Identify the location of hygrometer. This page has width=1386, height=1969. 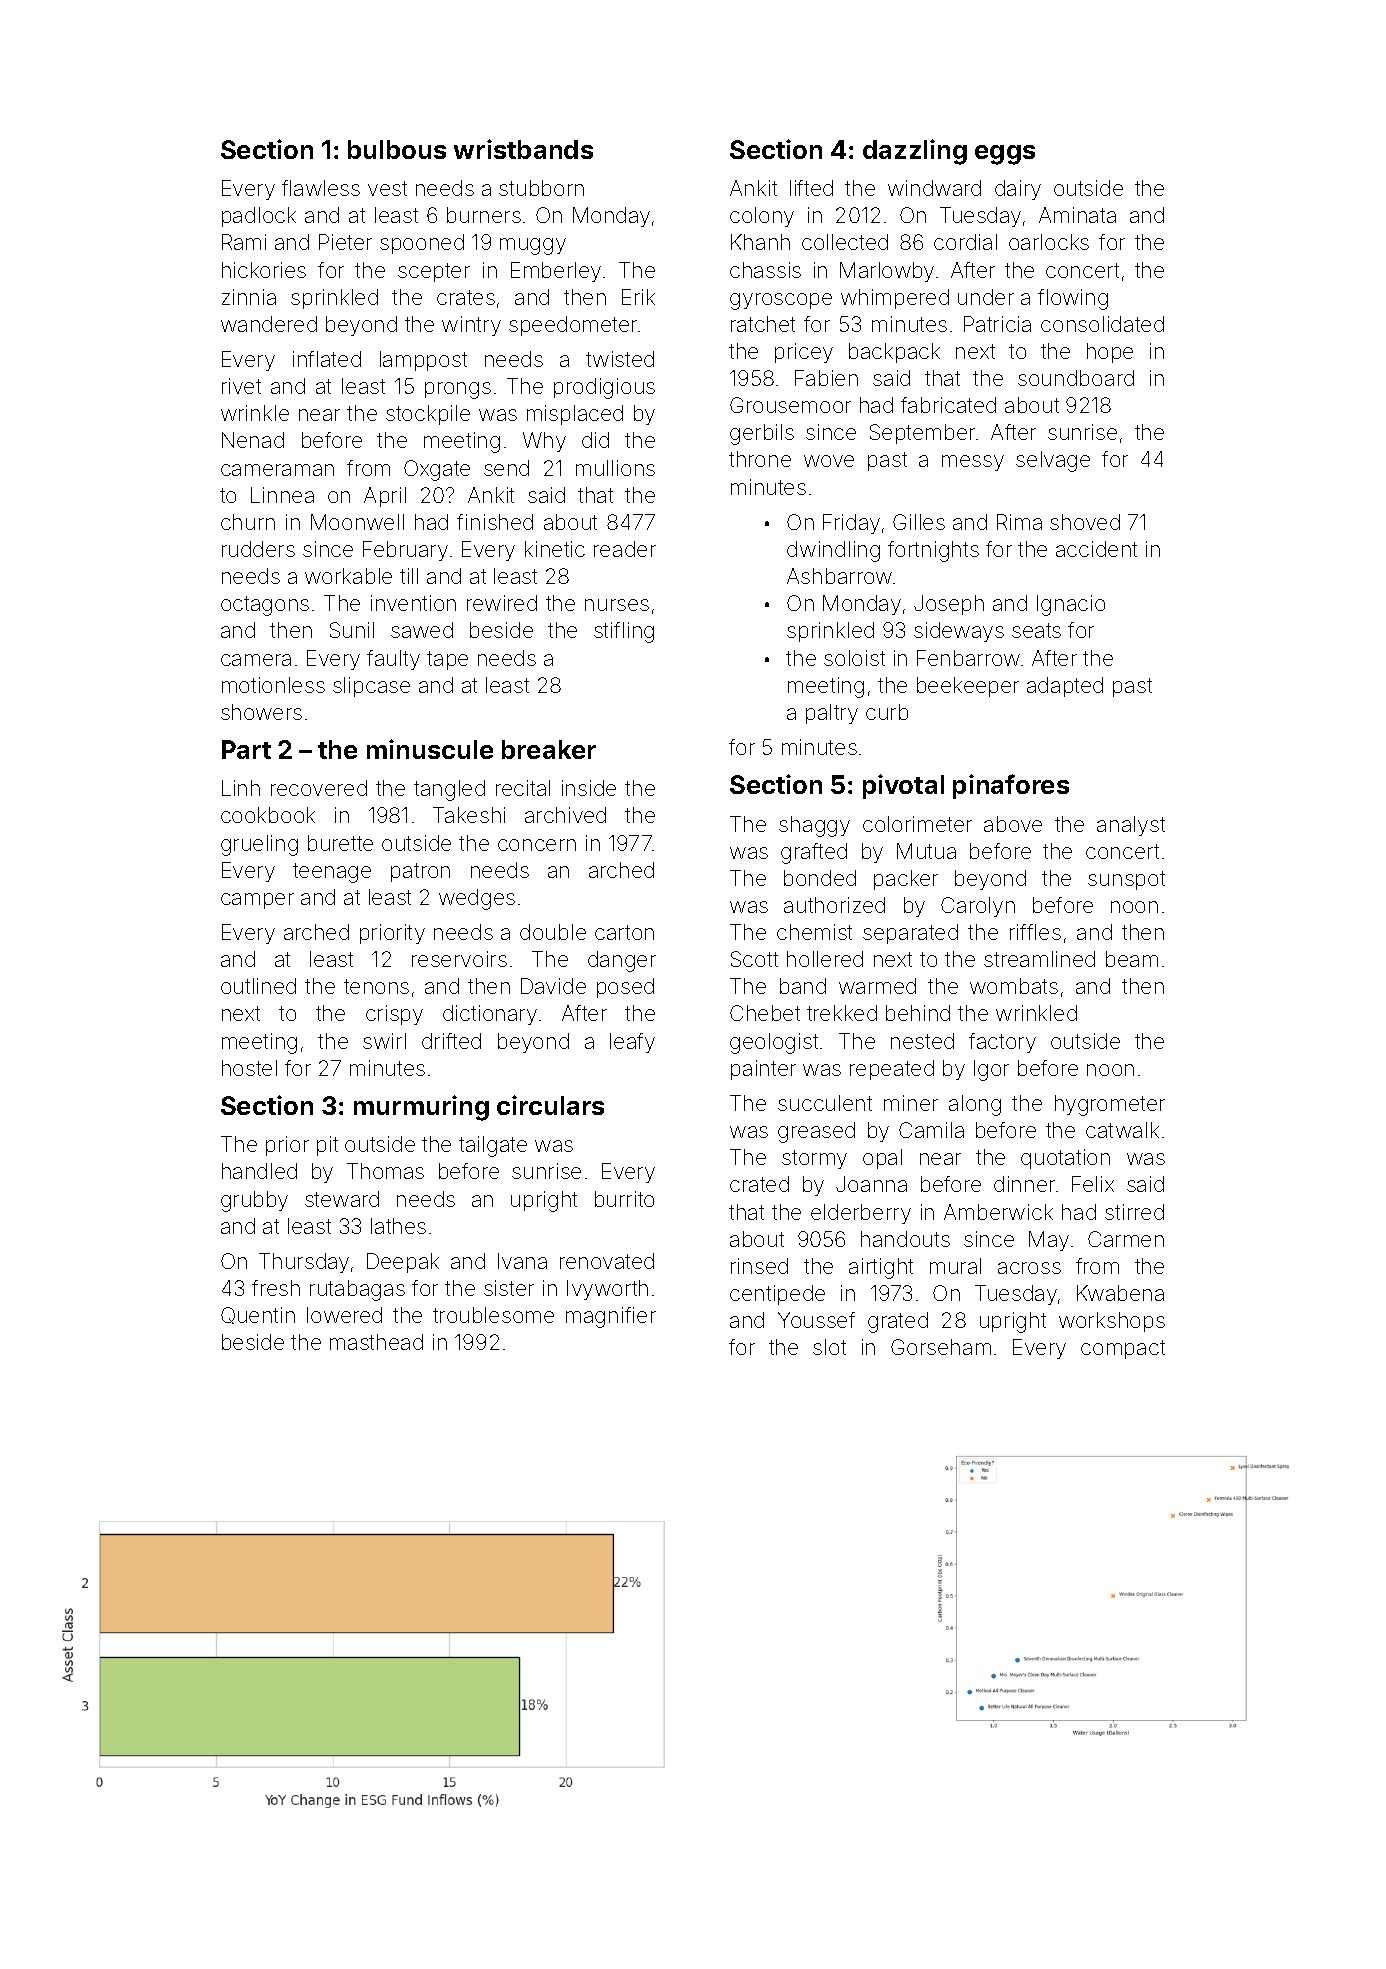
(1110, 1105).
